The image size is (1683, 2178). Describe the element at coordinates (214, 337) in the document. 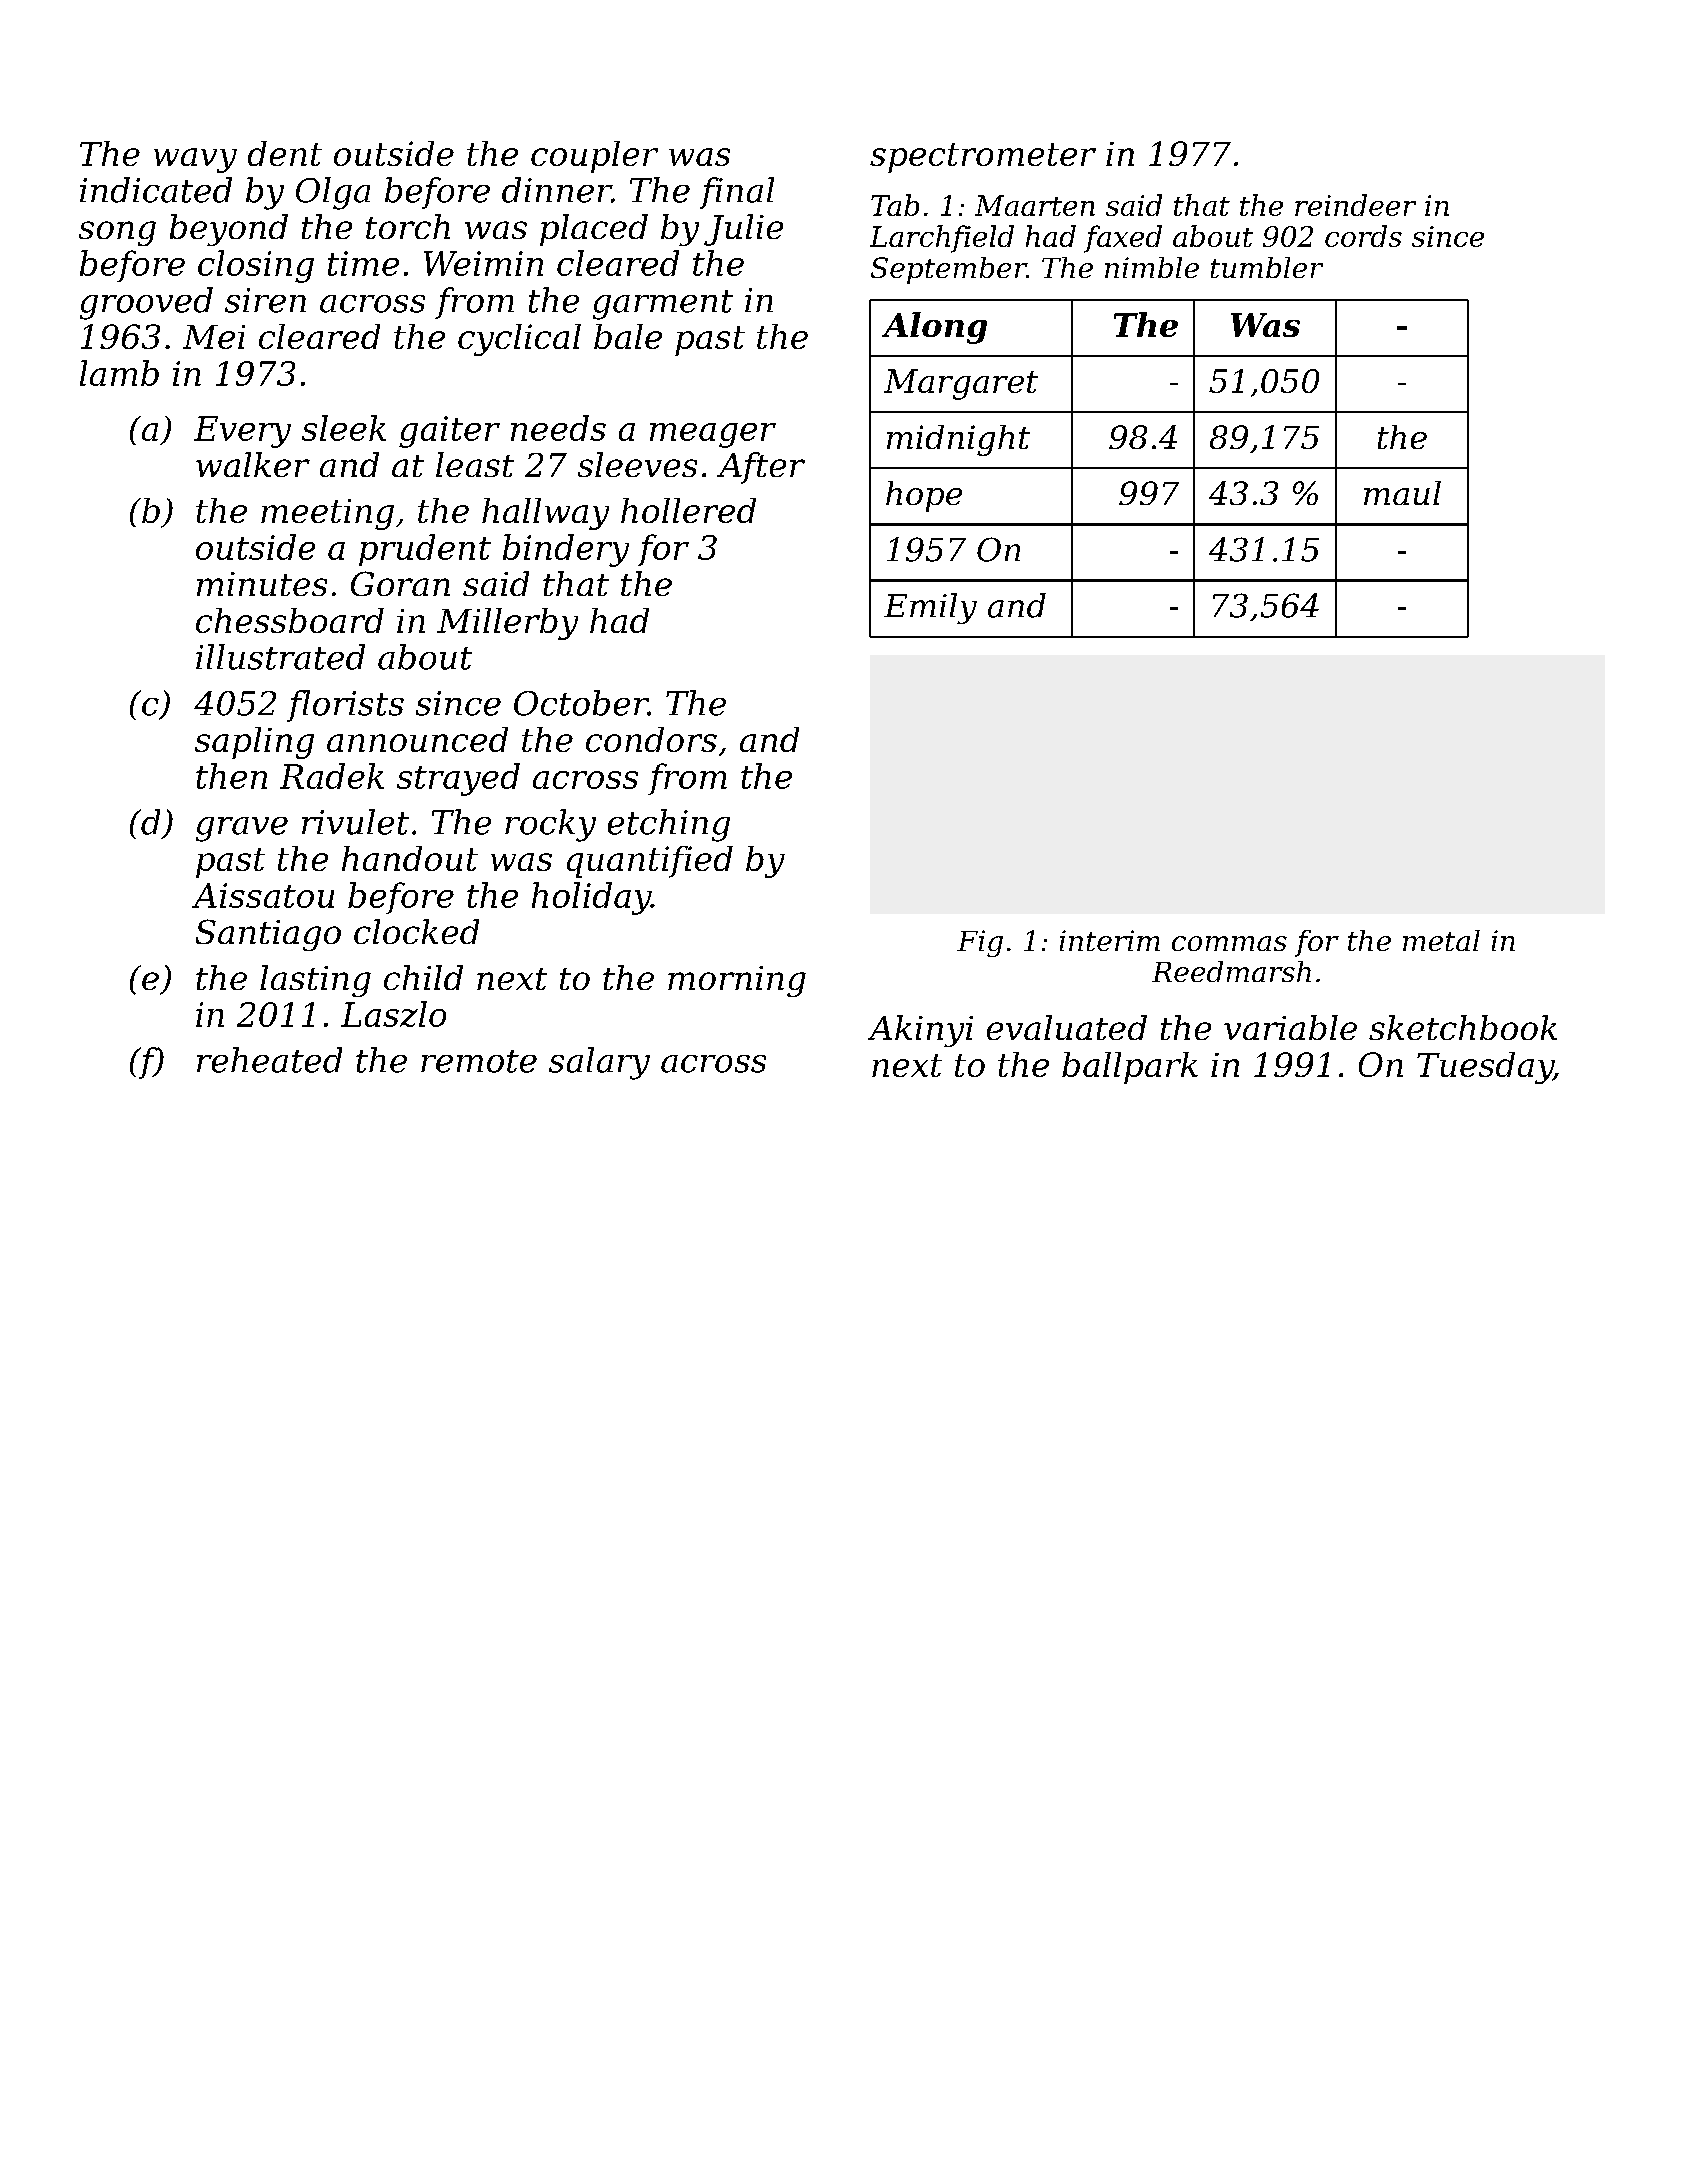

I see `Mei` at that location.
